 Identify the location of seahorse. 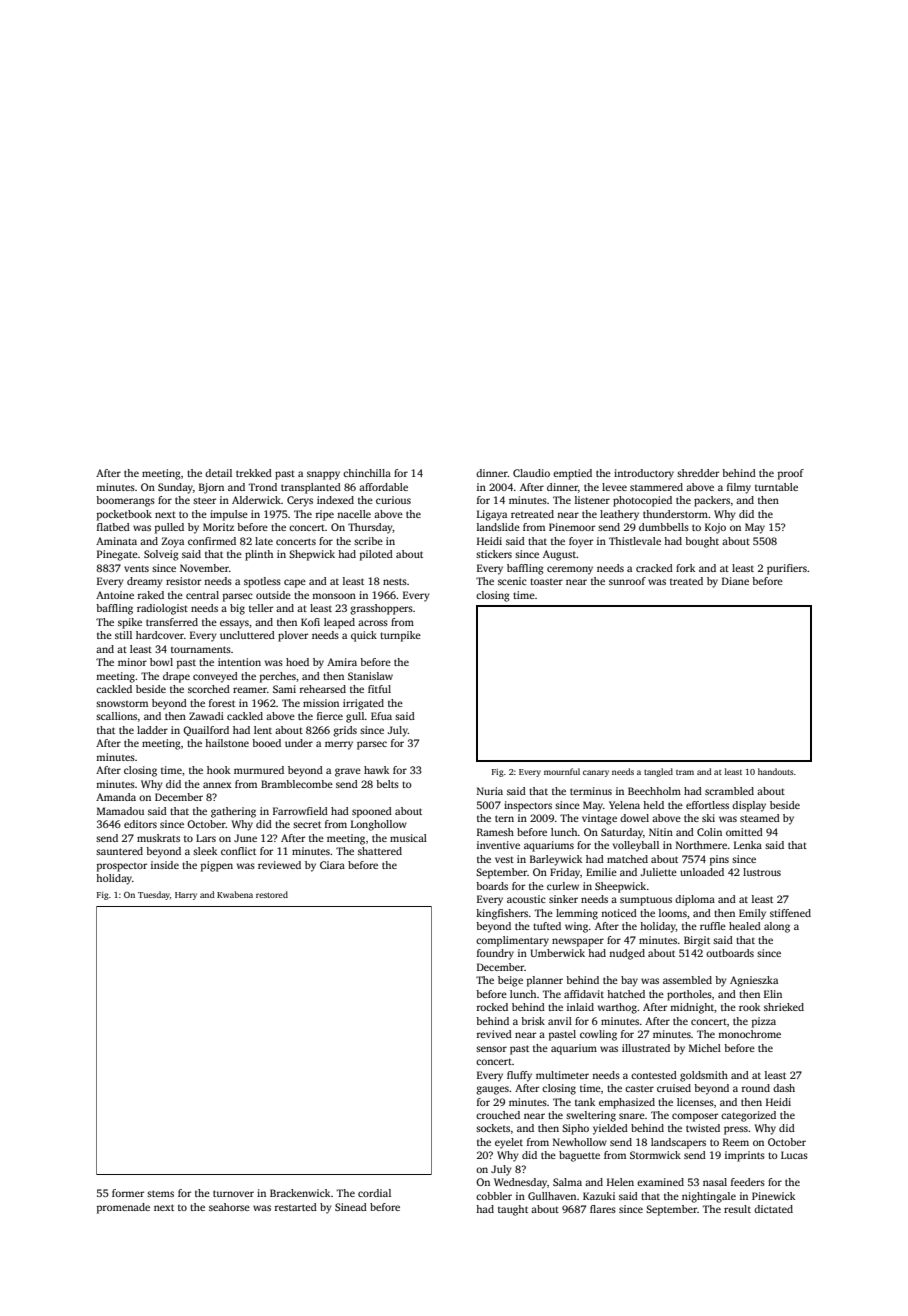
(229, 1207).
